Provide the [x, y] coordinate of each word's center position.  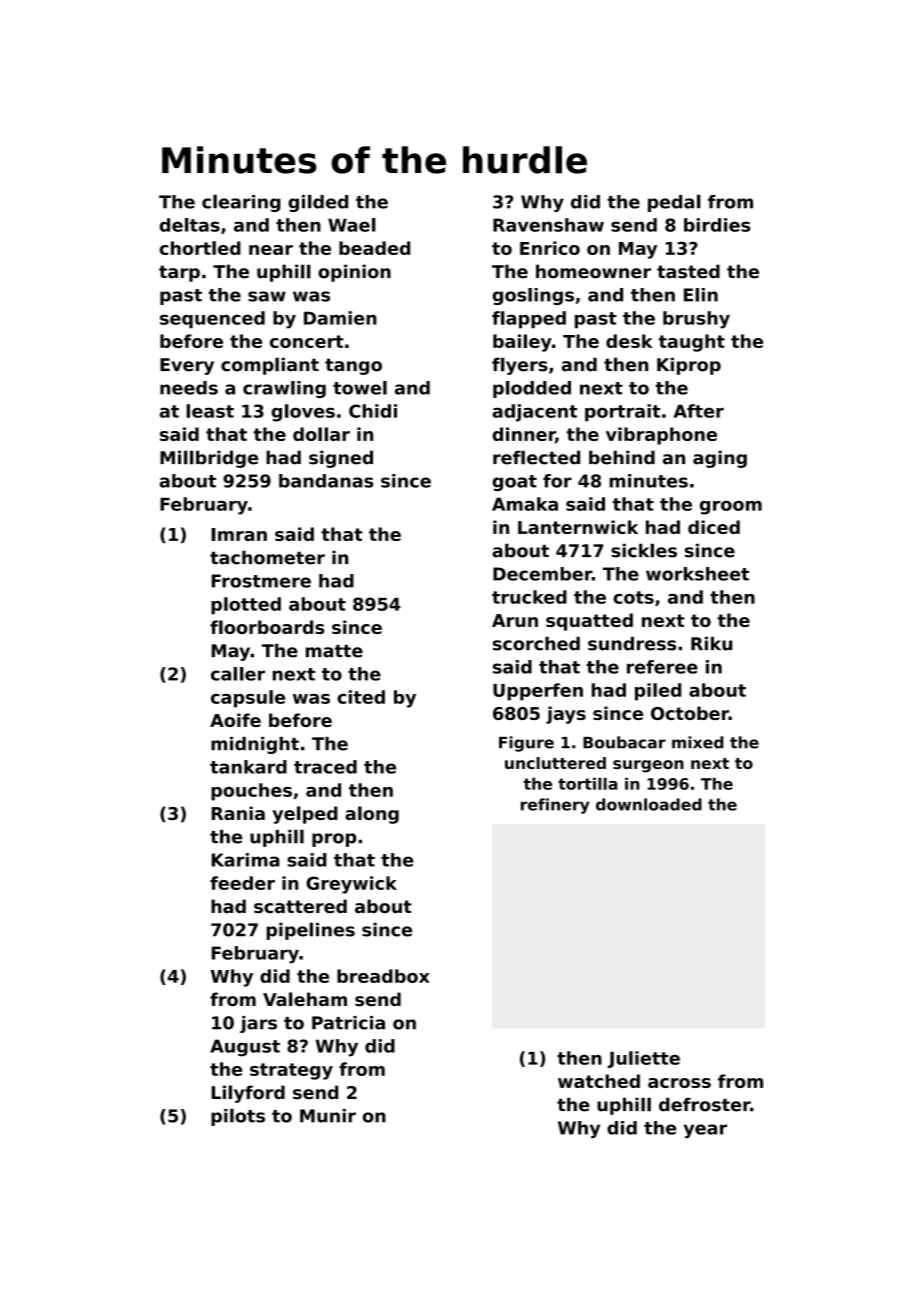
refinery [555, 806]
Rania [238, 813]
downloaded [649, 804]
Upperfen [538, 692]
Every [187, 366]
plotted [246, 606]
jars [258, 1024]
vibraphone [661, 436]
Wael [352, 225]
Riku [711, 644]
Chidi [373, 411]
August [245, 1048]
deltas [190, 225]
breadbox [383, 976]
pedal [674, 203]
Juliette [644, 1059]
